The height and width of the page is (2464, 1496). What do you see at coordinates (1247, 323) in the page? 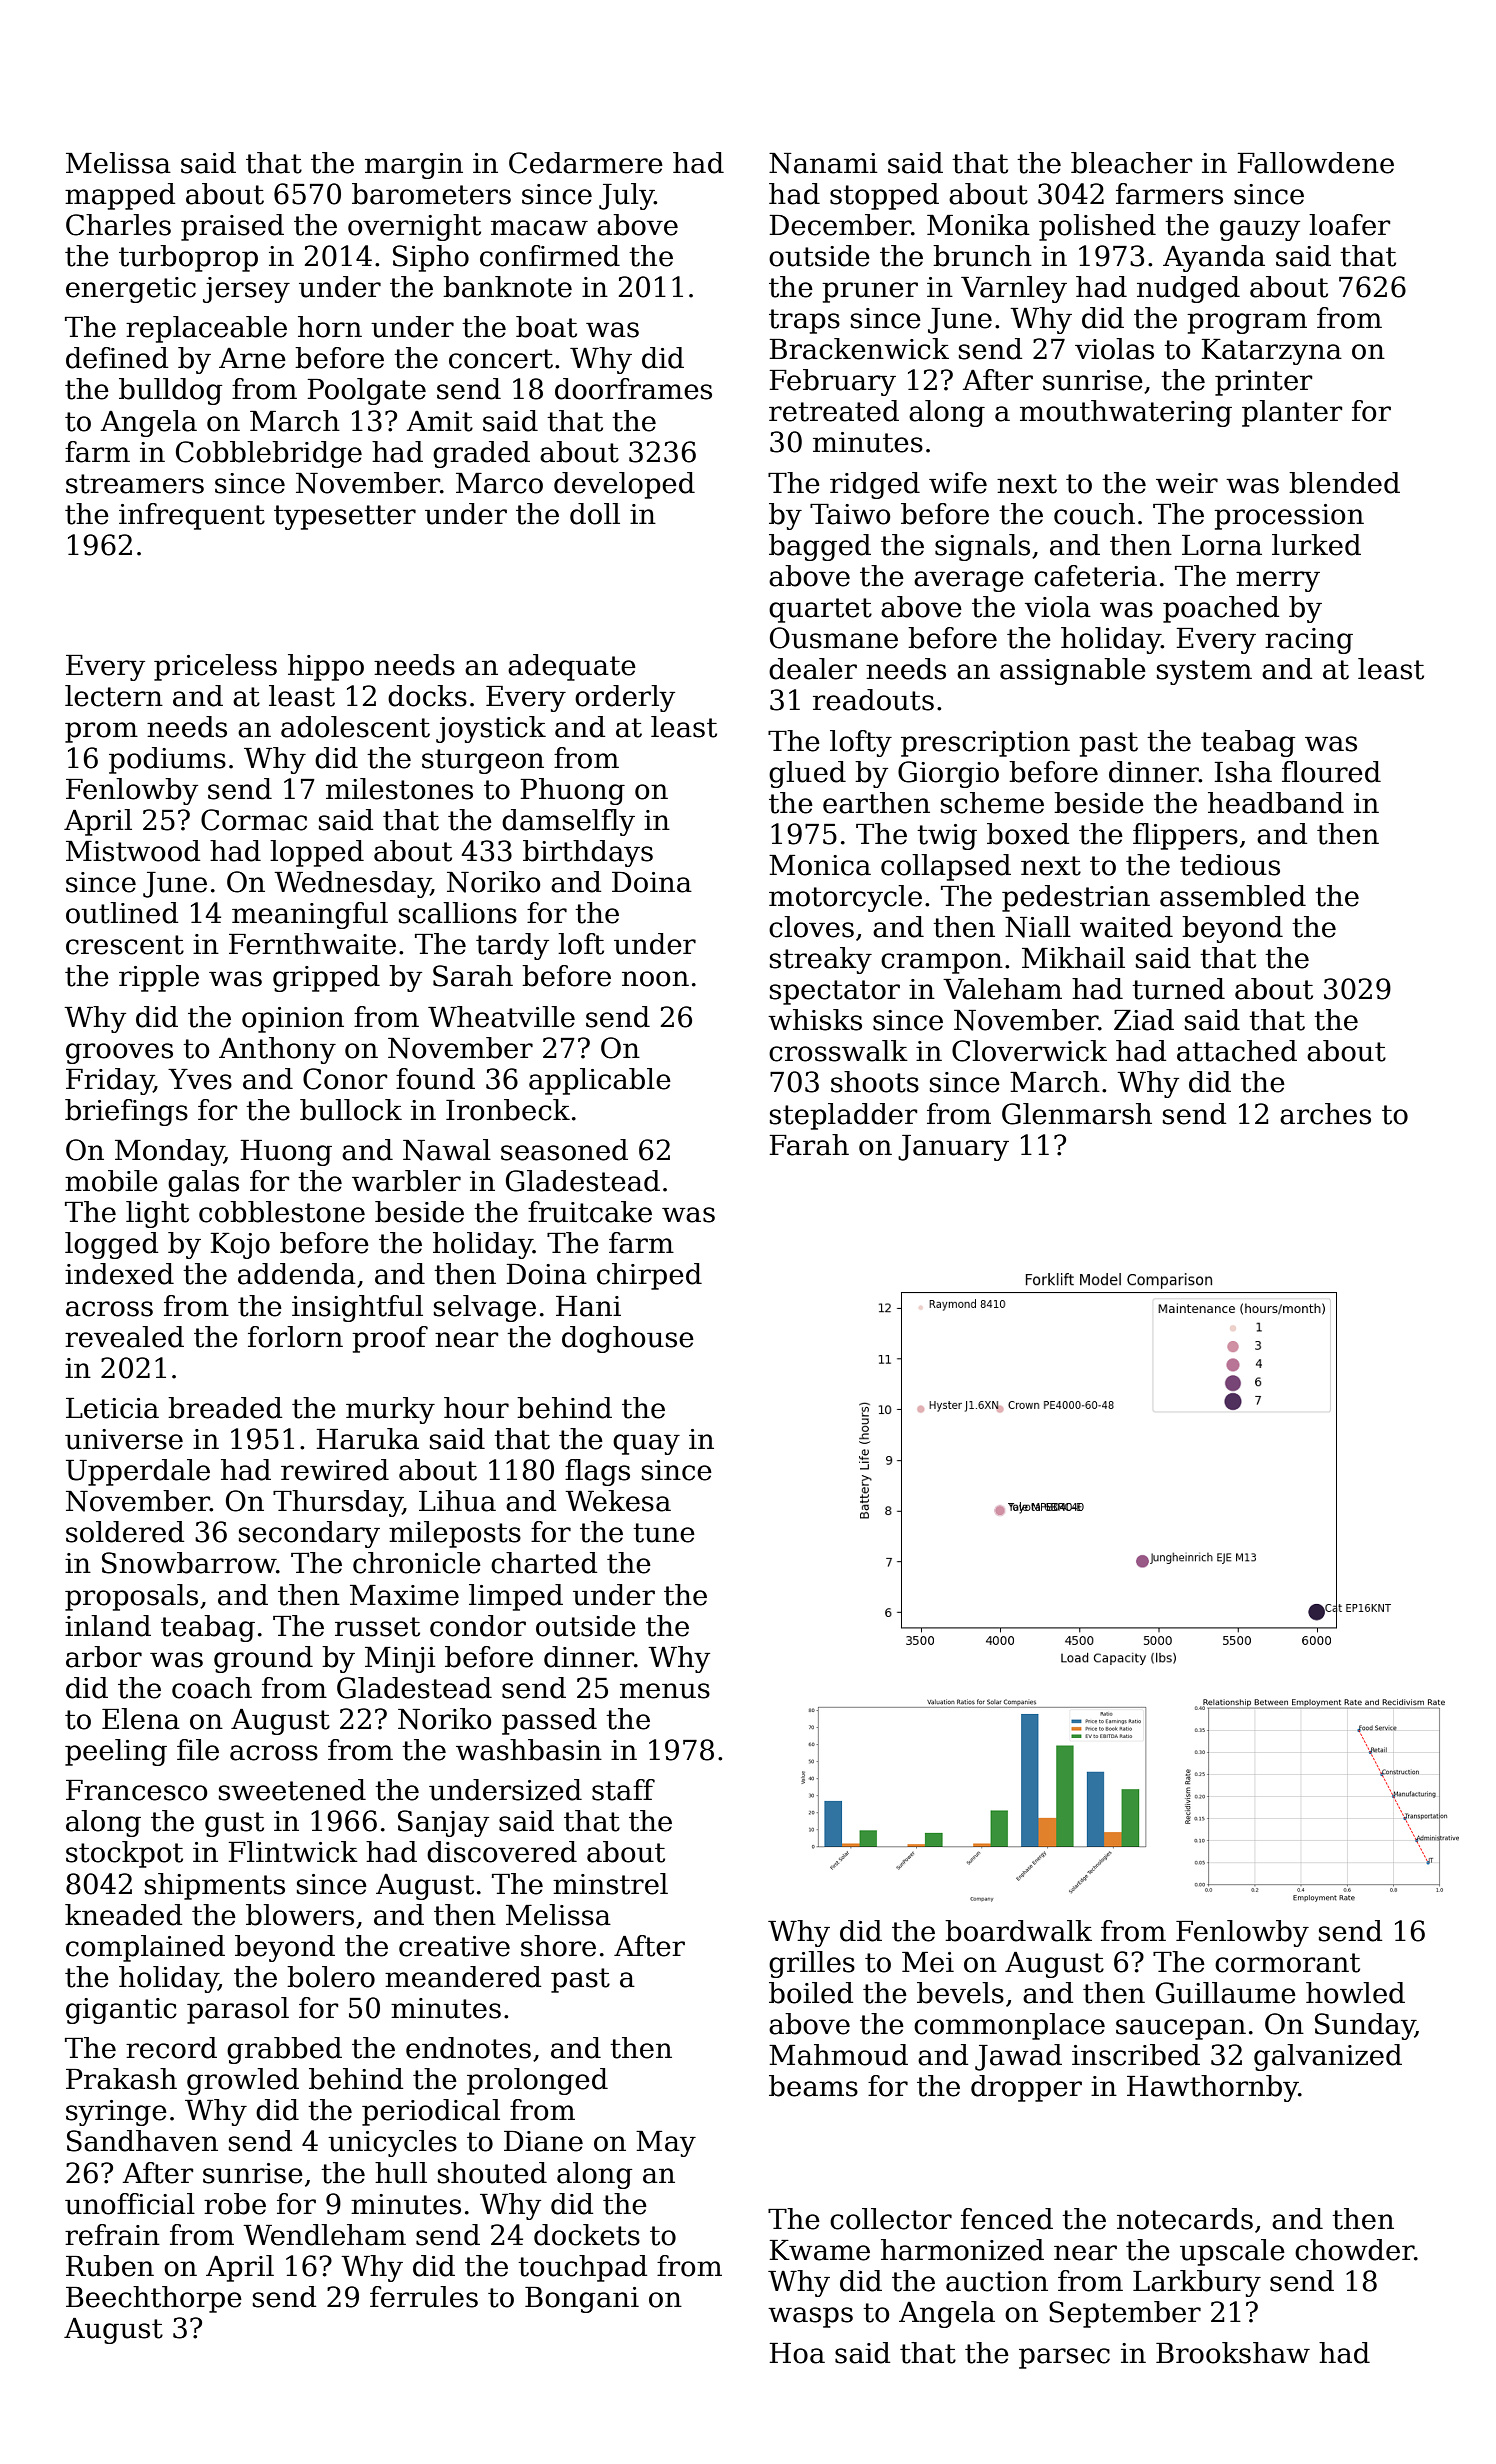
I see `program` at bounding box center [1247, 323].
